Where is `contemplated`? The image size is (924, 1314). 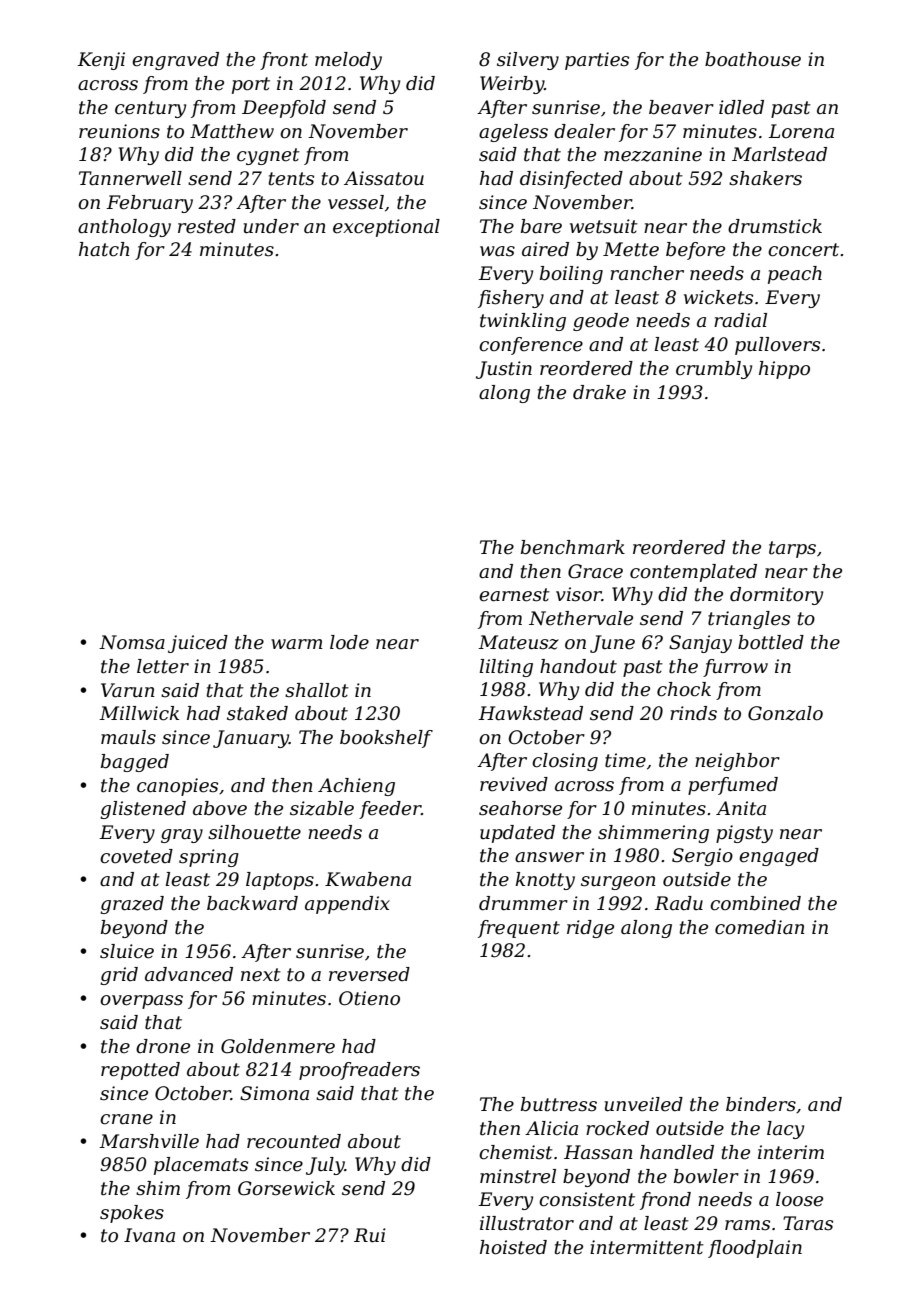 contemplated is located at coordinates (693, 573).
